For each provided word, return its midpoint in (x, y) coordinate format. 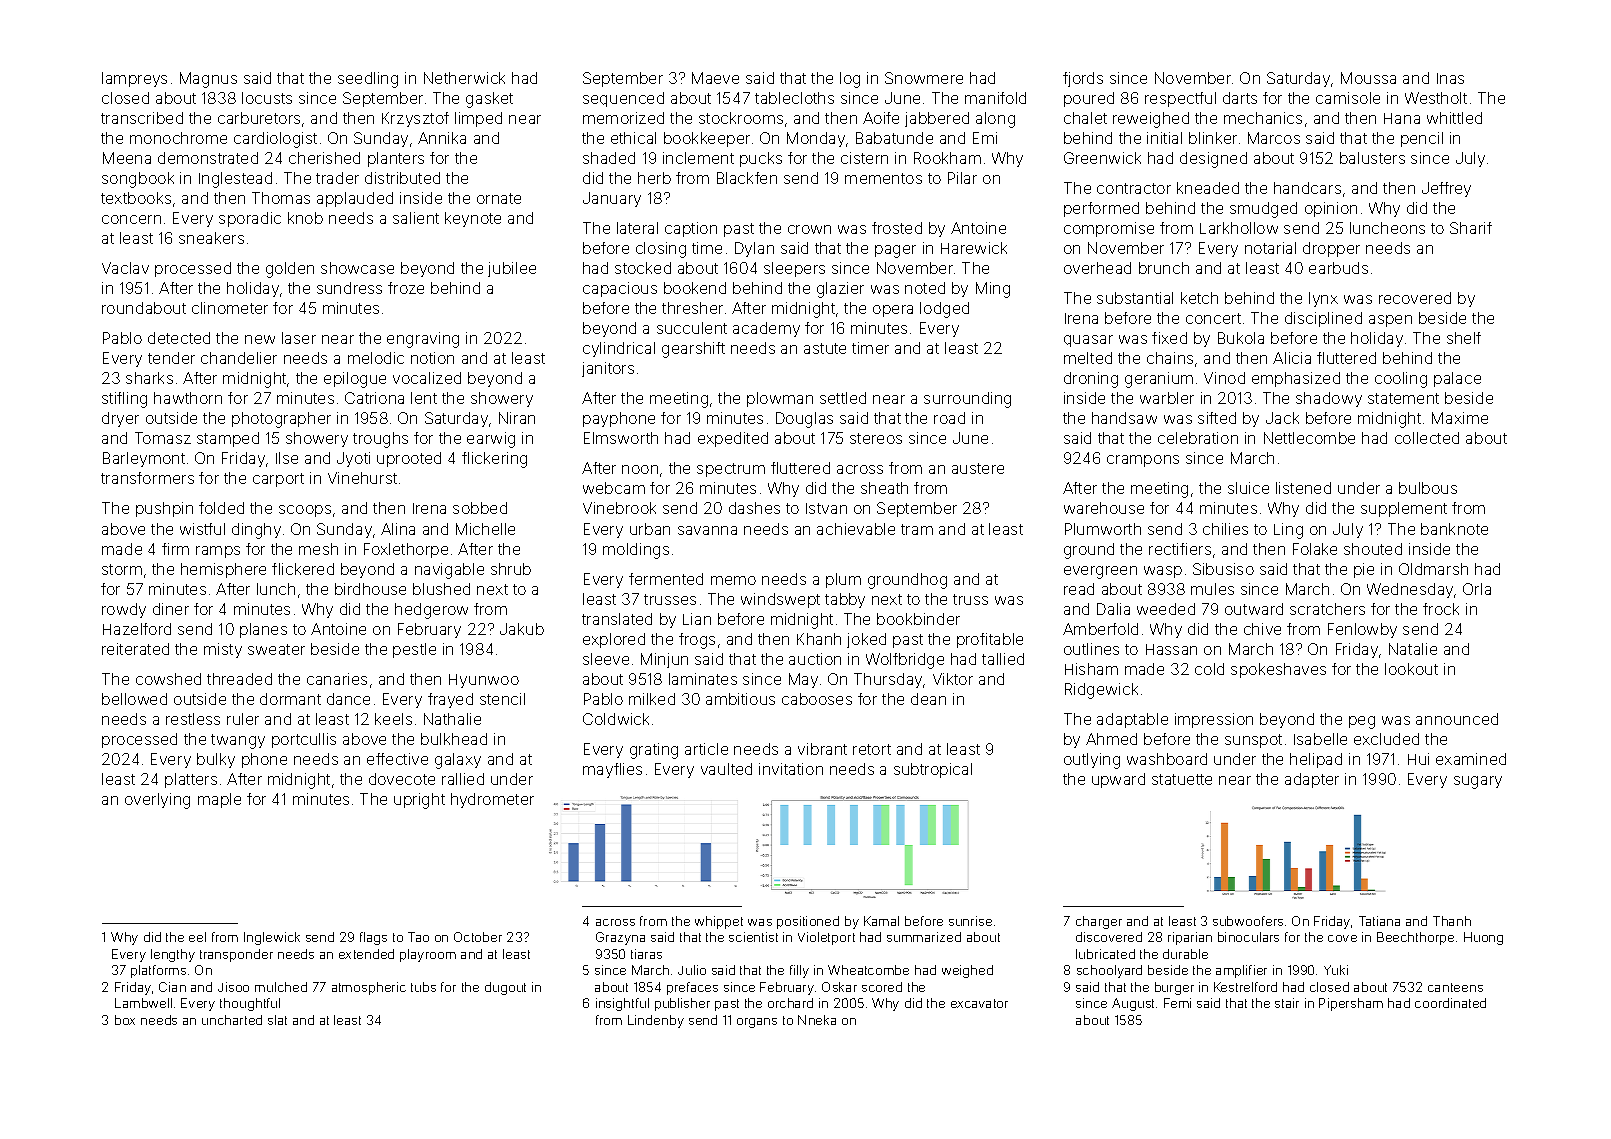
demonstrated (208, 158)
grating (654, 751)
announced (1457, 719)
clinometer (230, 308)
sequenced (623, 99)
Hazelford (137, 629)
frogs (697, 641)
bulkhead (454, 739)
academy (766, 329)
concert (1213, 318)
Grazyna (620, 938)
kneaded (1208, 188)
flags (373, 938)
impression (1214, 720)
